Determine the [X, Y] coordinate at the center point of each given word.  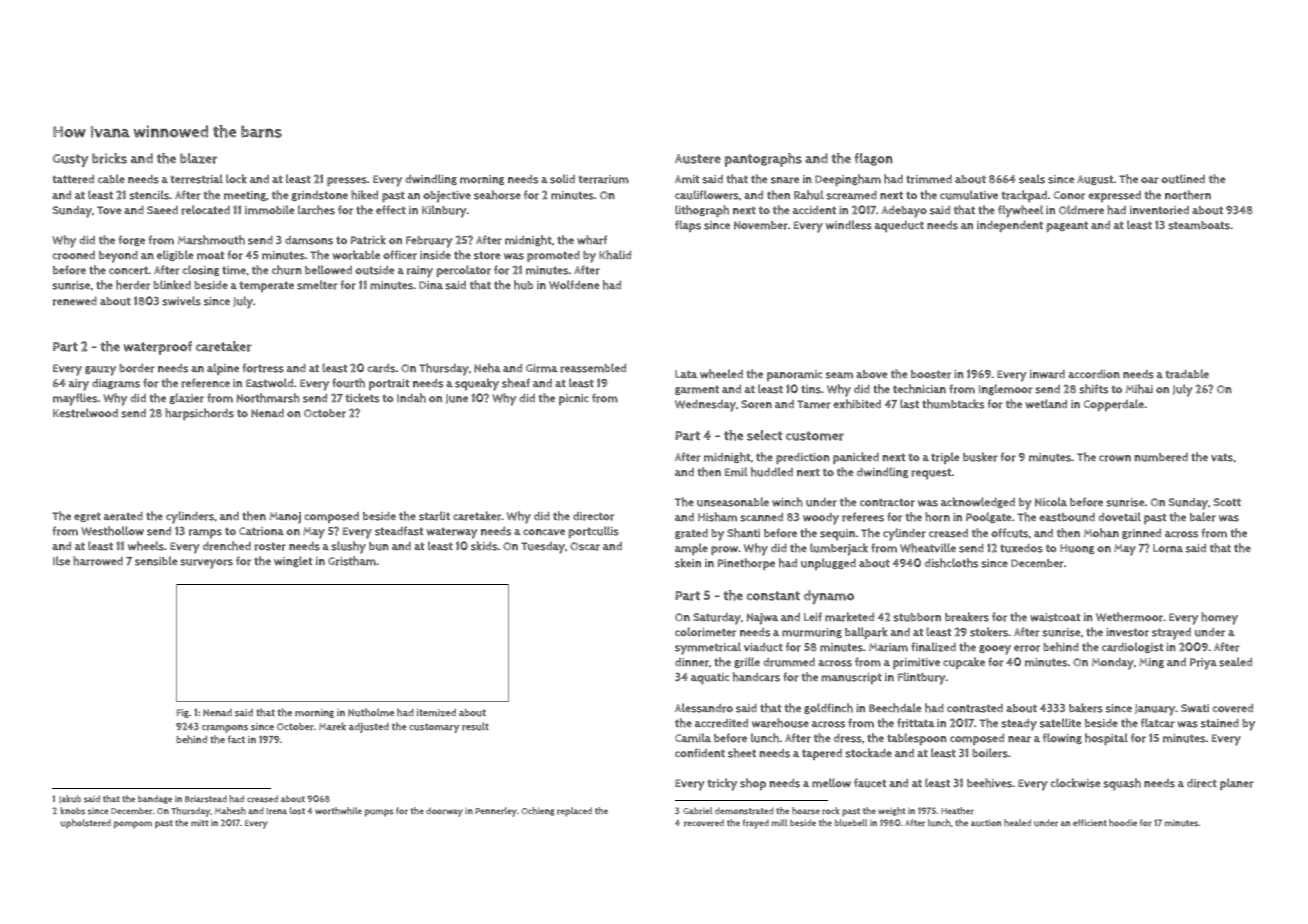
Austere [698, 159]
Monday [1113, 664]
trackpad [1024, 196]
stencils [149, 195]
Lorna [1168, 548]
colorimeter [705, 632]
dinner [692, 662]
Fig [182, 713]
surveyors [206, 564]
